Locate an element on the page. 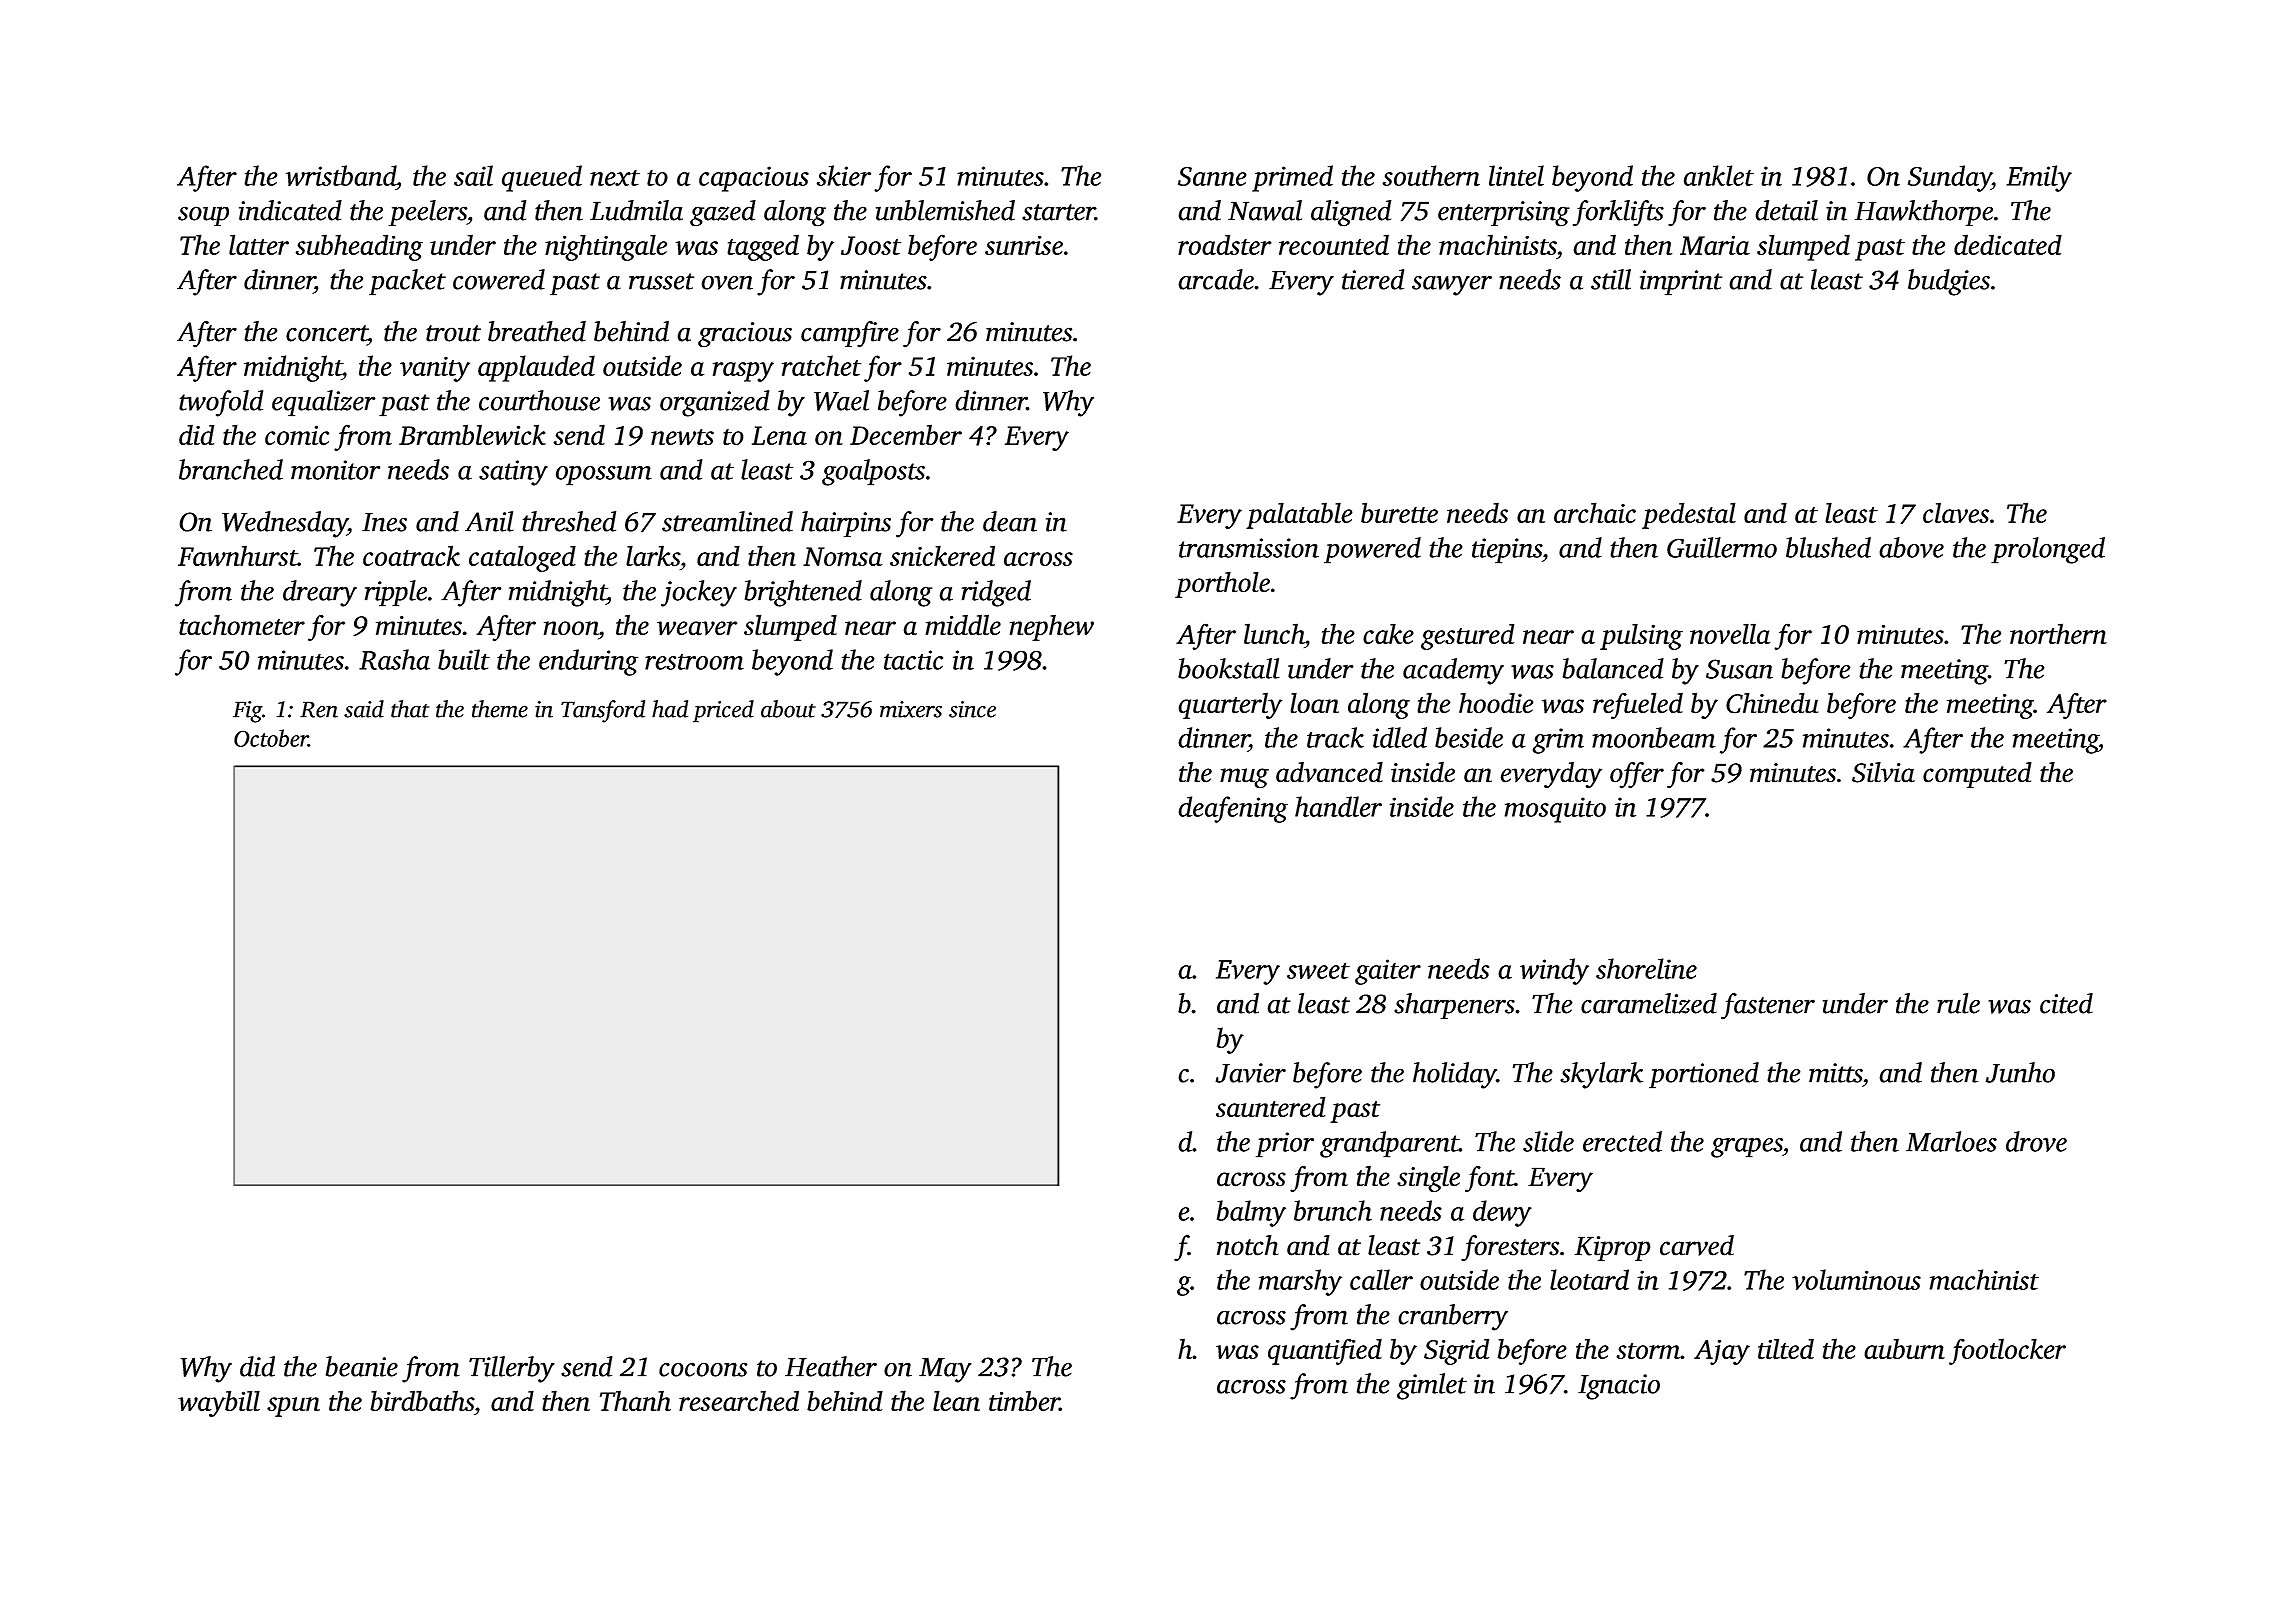  primed is located at coordinates (1292, 178).
